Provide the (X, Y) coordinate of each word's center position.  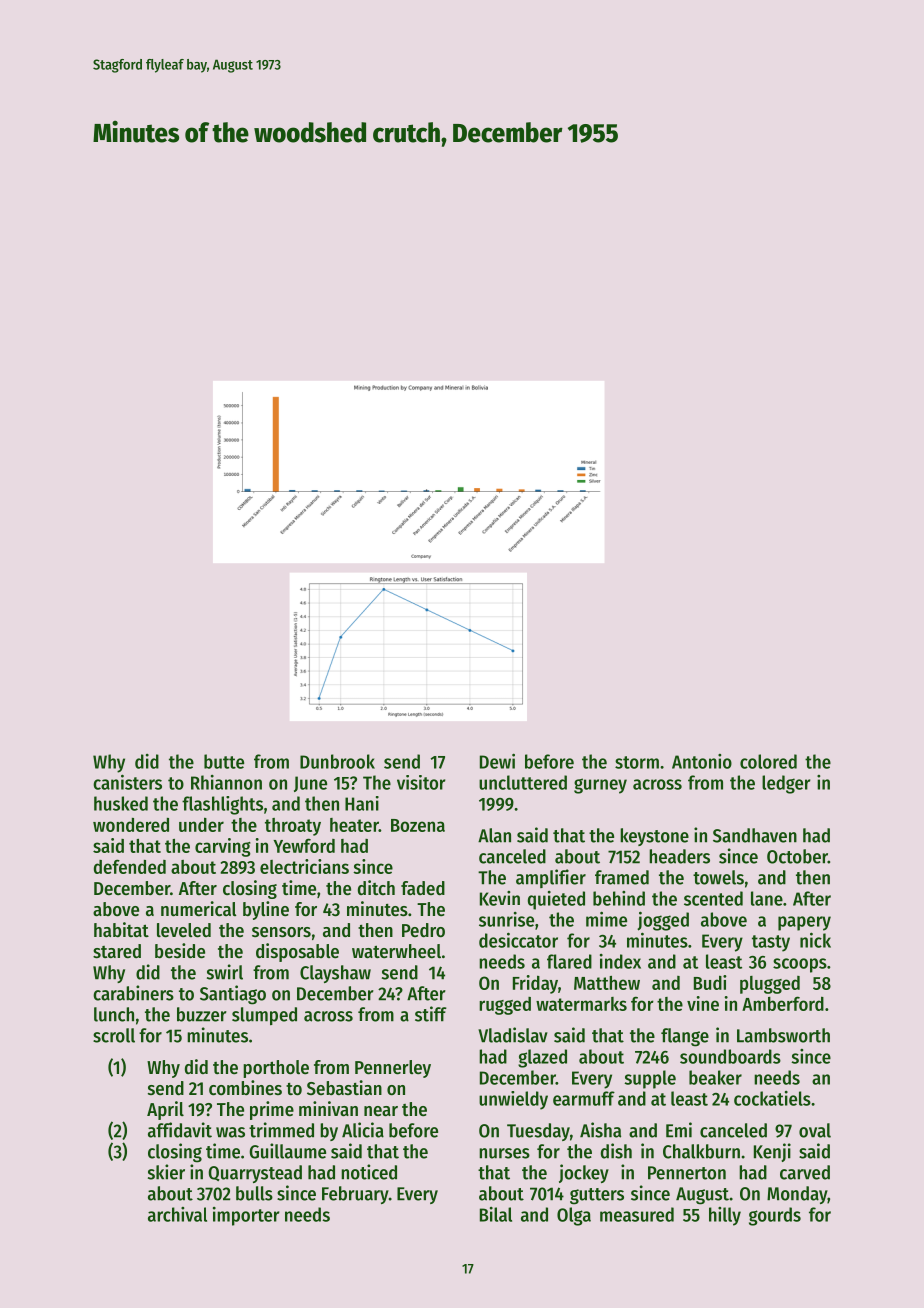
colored (768, 761)
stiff (431, 1014)
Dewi (497, 761)
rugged (505, 1006)
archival (177, 1214)
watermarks (581, 1004)
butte (224, 761)
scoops (800, 965)
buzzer (202, 1014)
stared (117, 951)
